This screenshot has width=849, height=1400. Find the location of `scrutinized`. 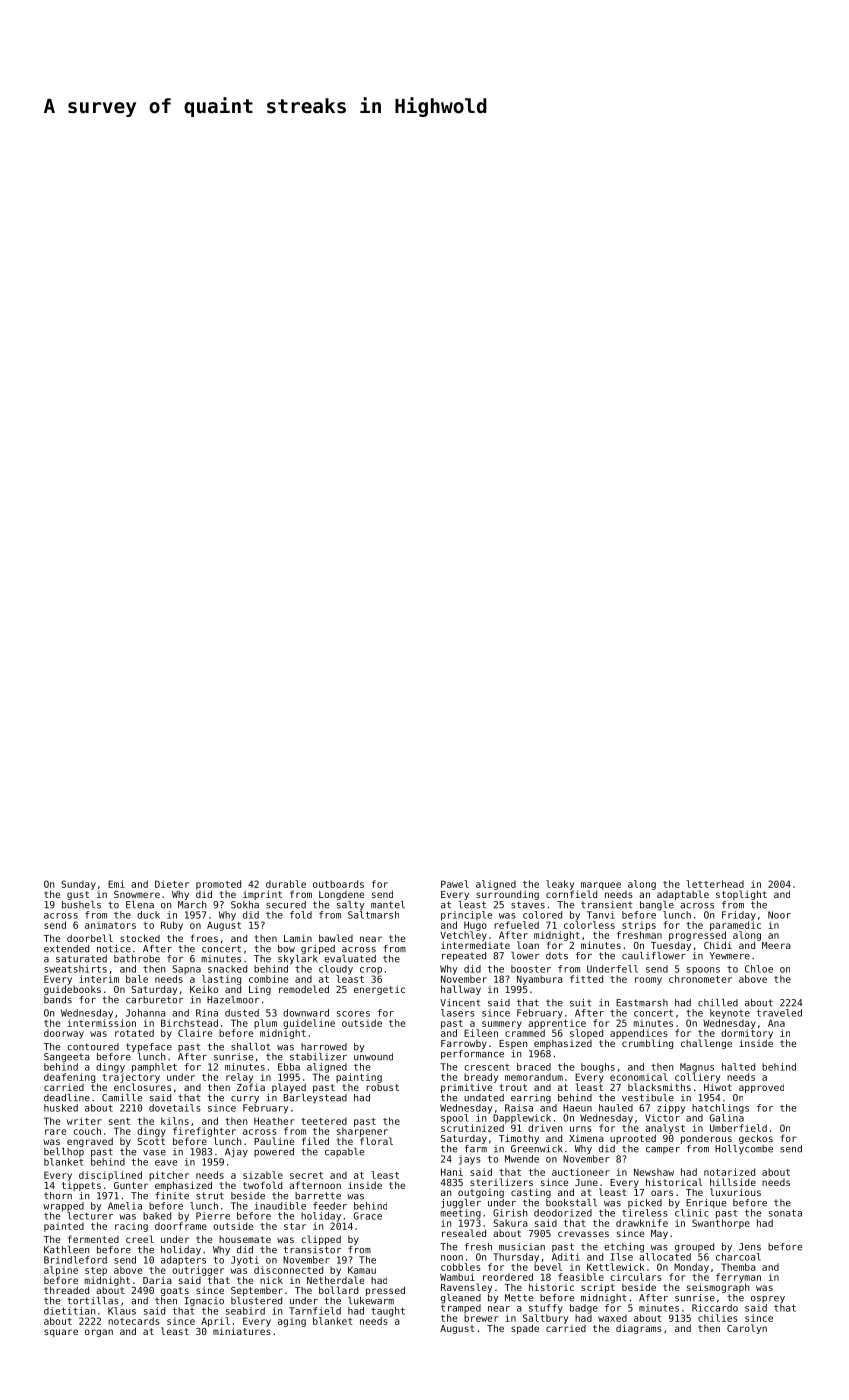

scrutinized is located at coordinates (472, 1128).
